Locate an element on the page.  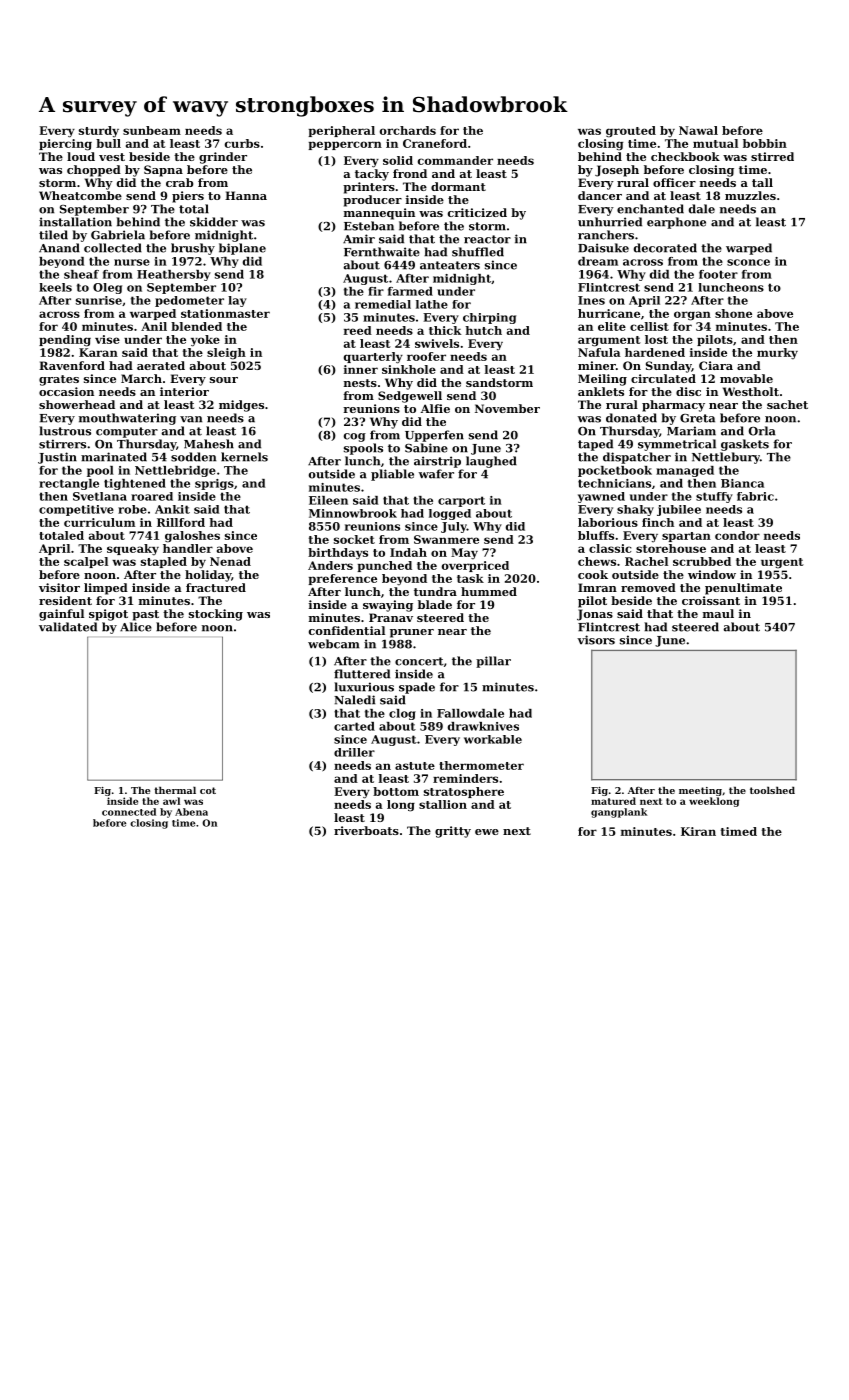
webcam is located at coordinates (334, 644).
